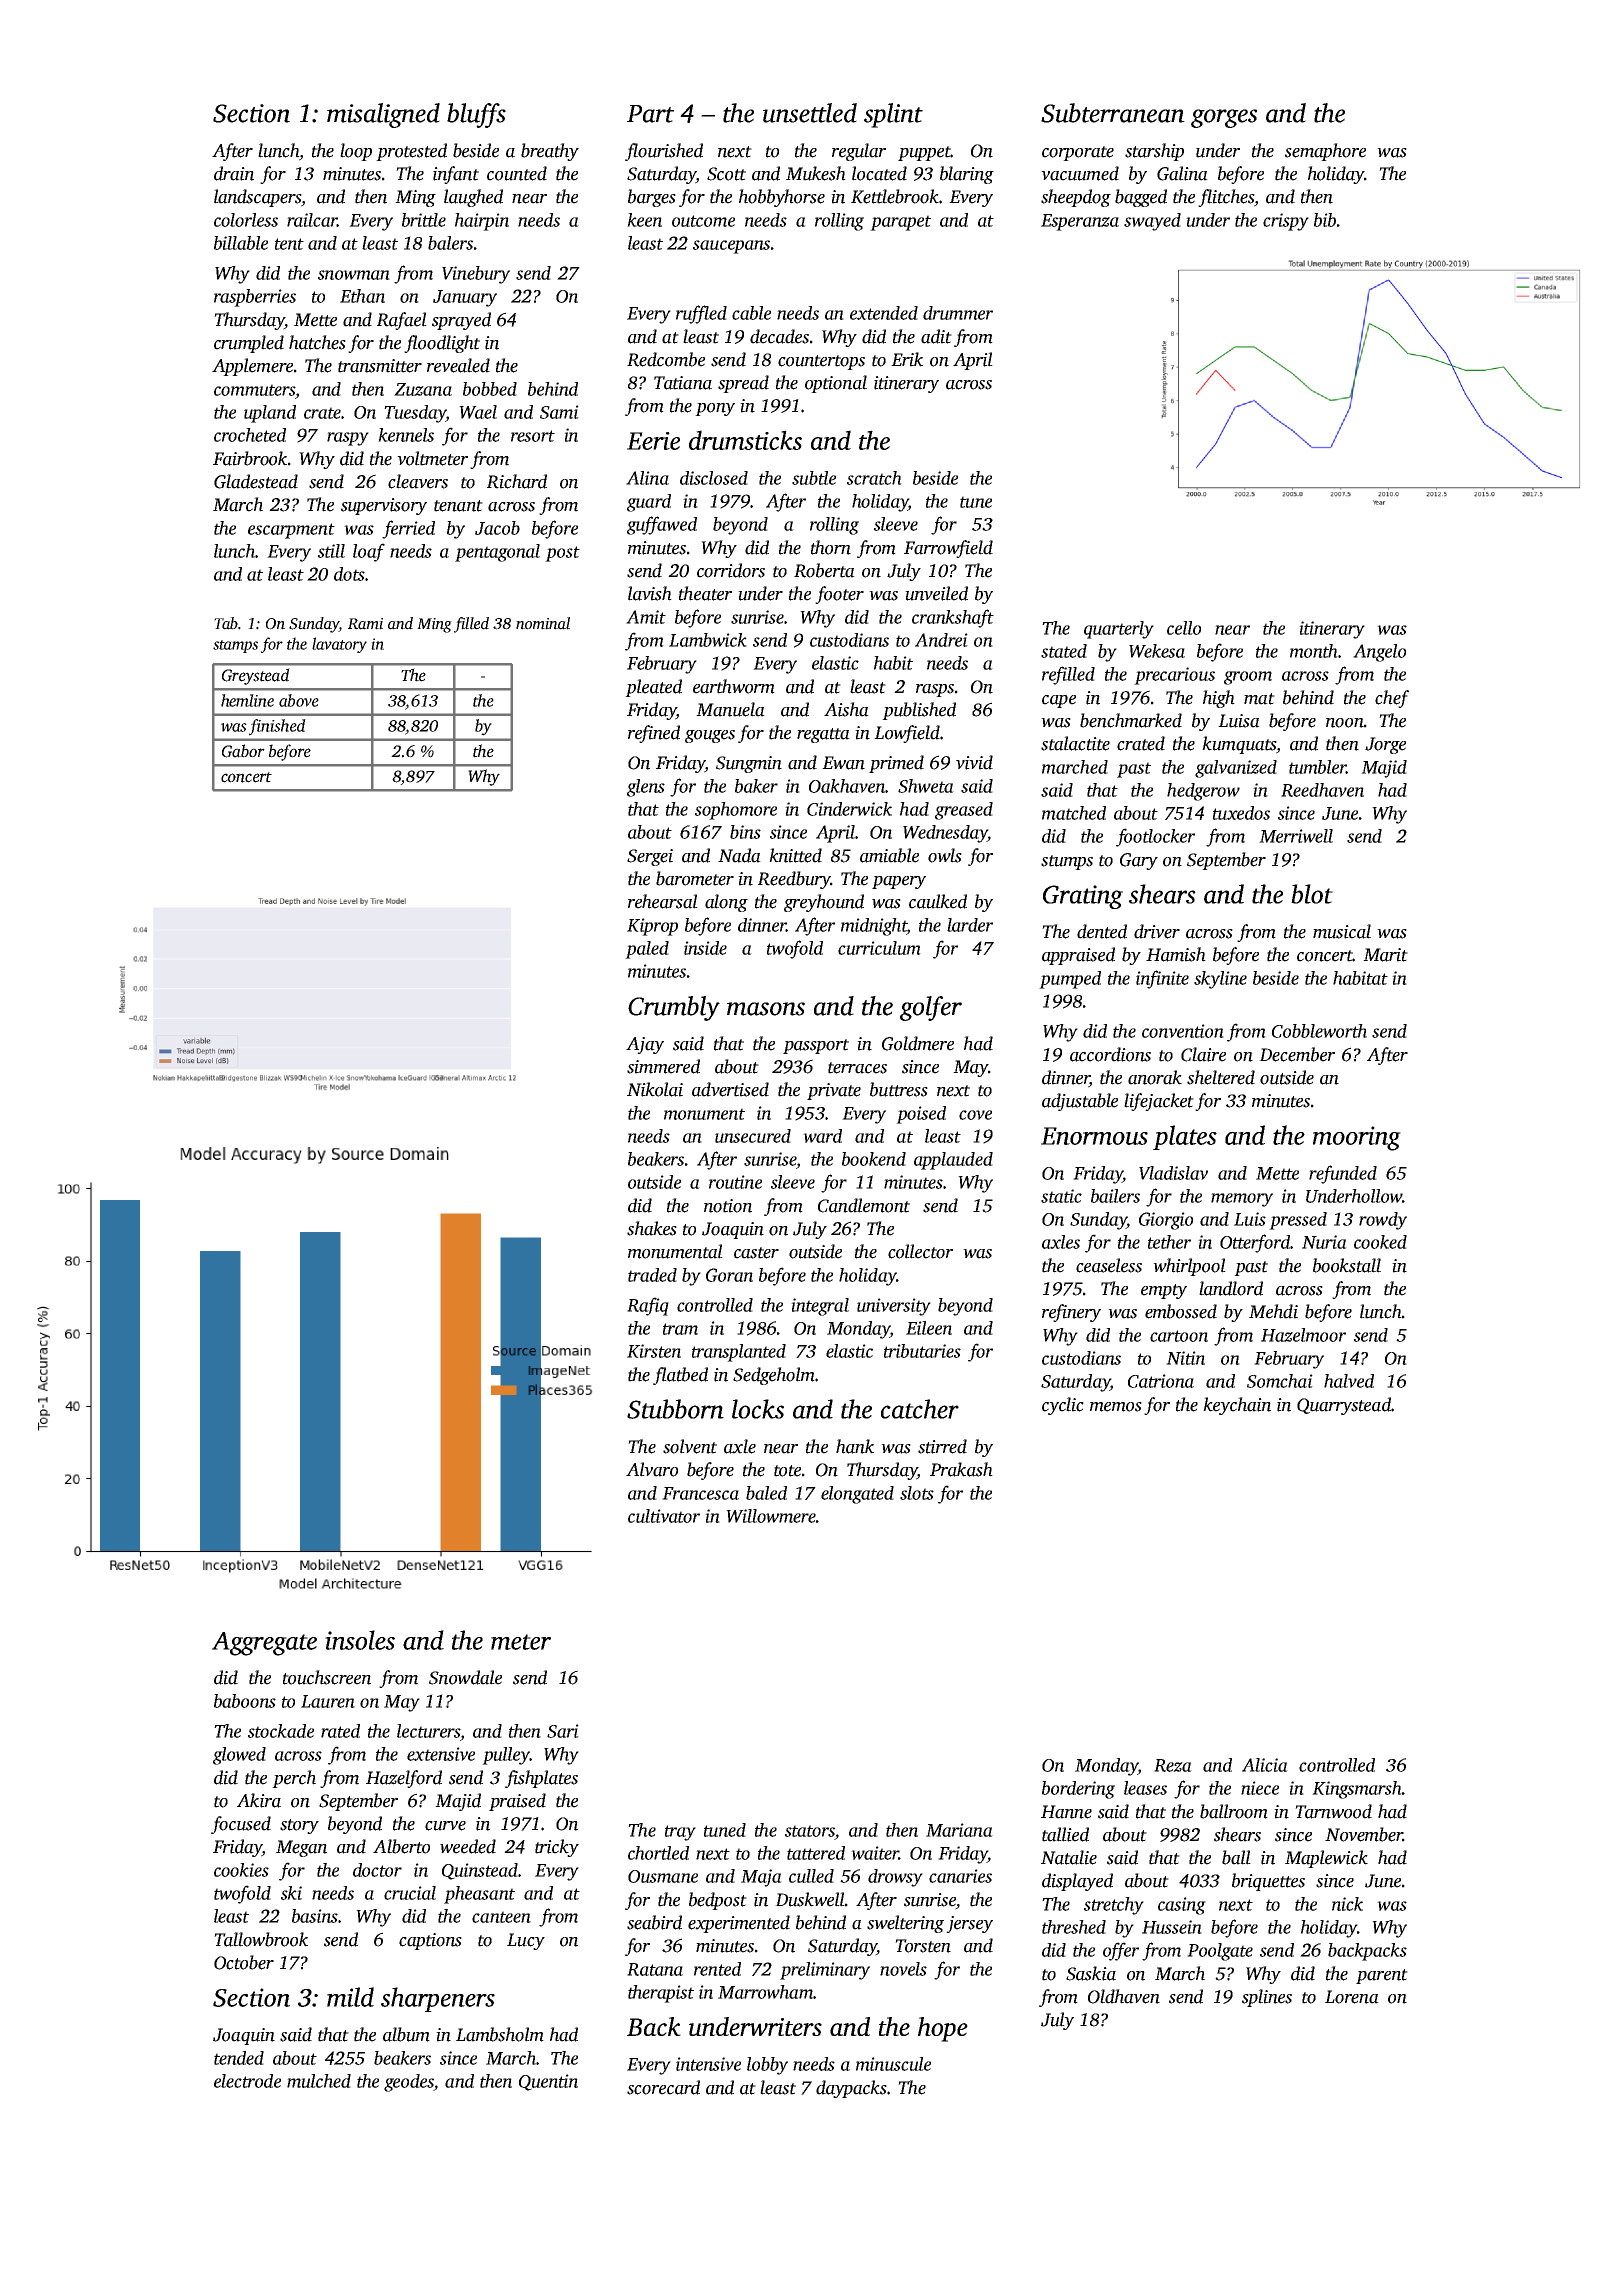  I want to click on rowdy, so click(1383, 1221).
